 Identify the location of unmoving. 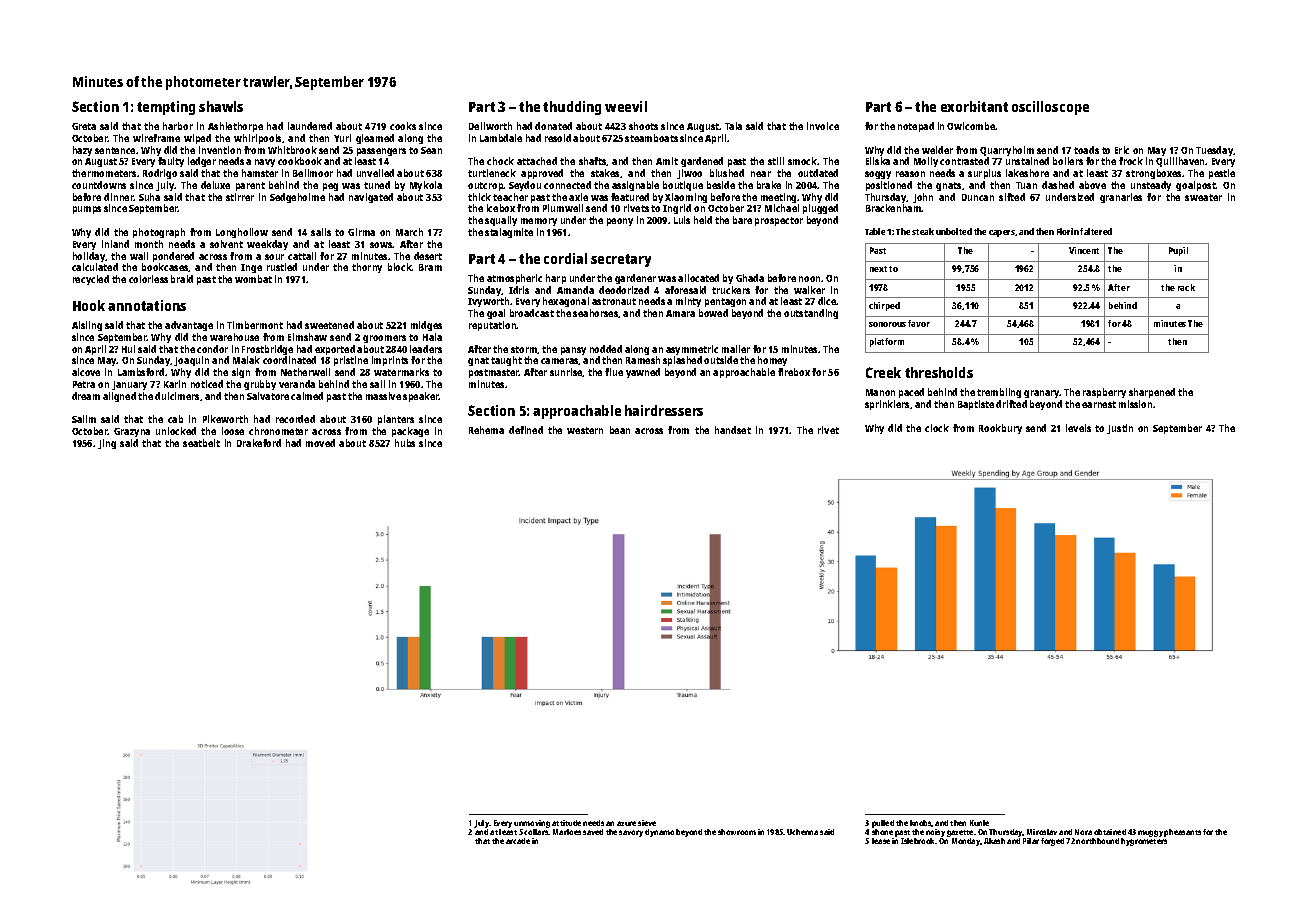
(532, 824).
